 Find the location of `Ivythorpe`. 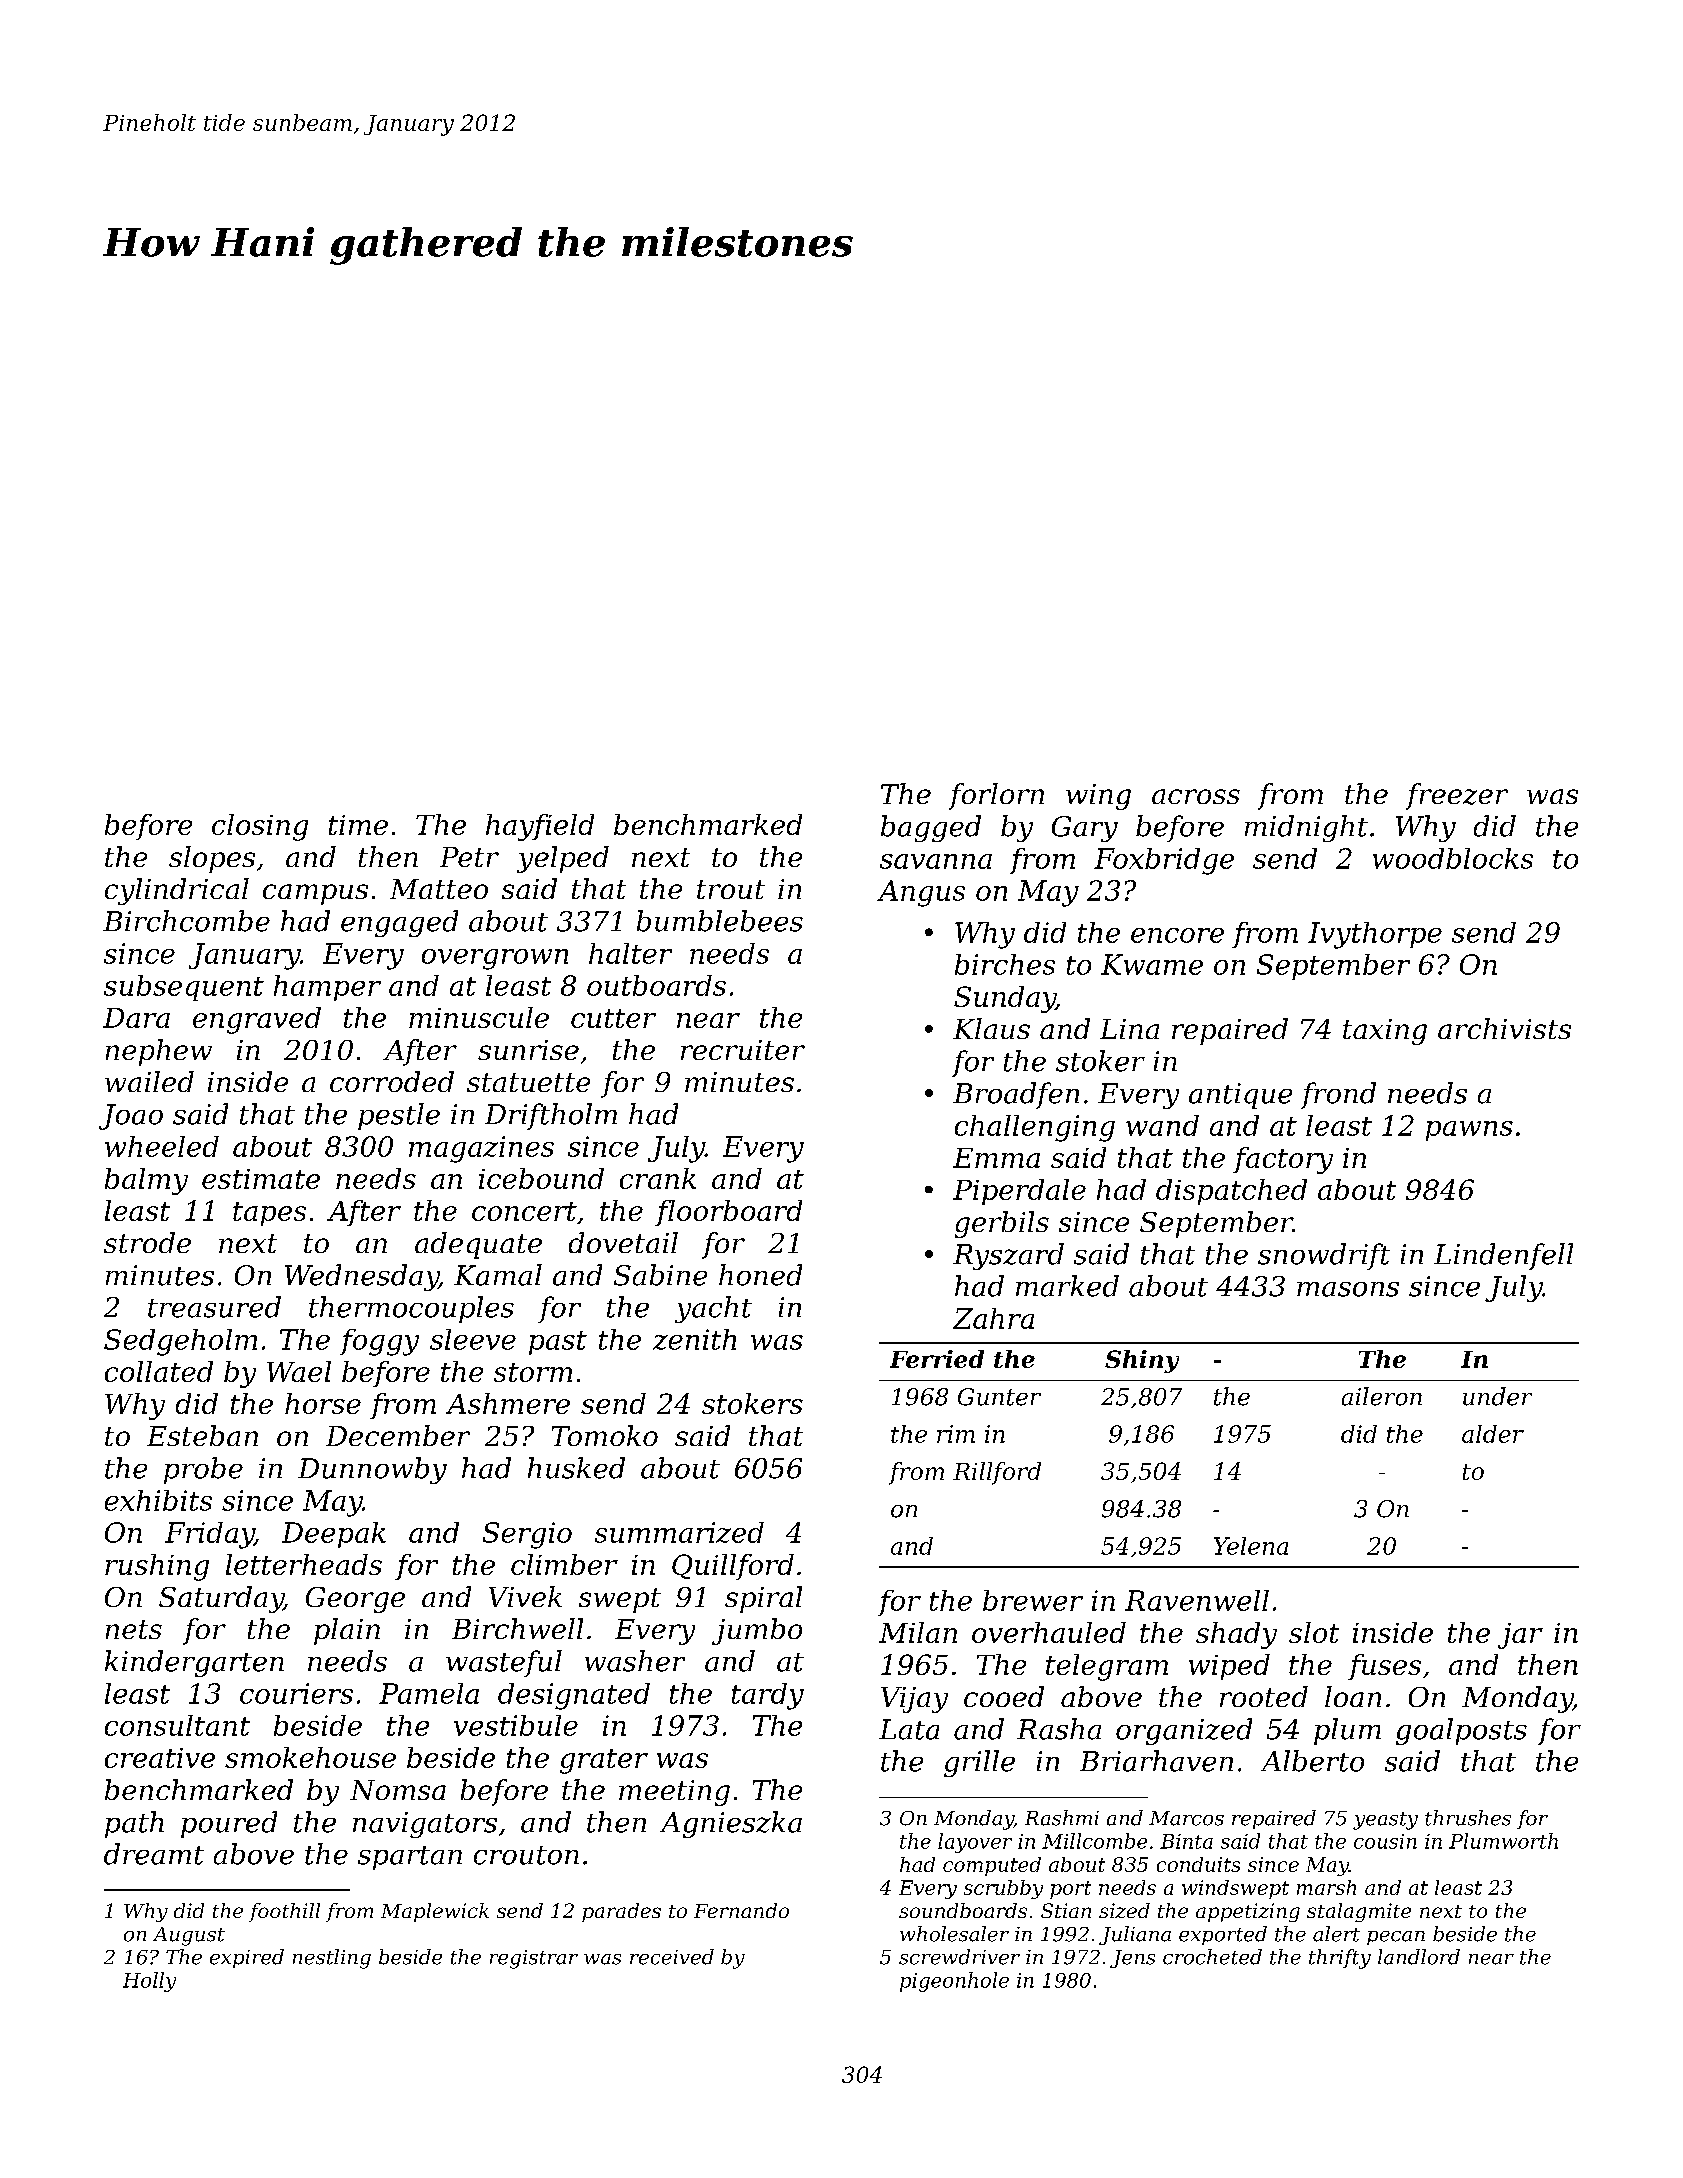

Ivythorpe is located at coordinates (1375, 935).
